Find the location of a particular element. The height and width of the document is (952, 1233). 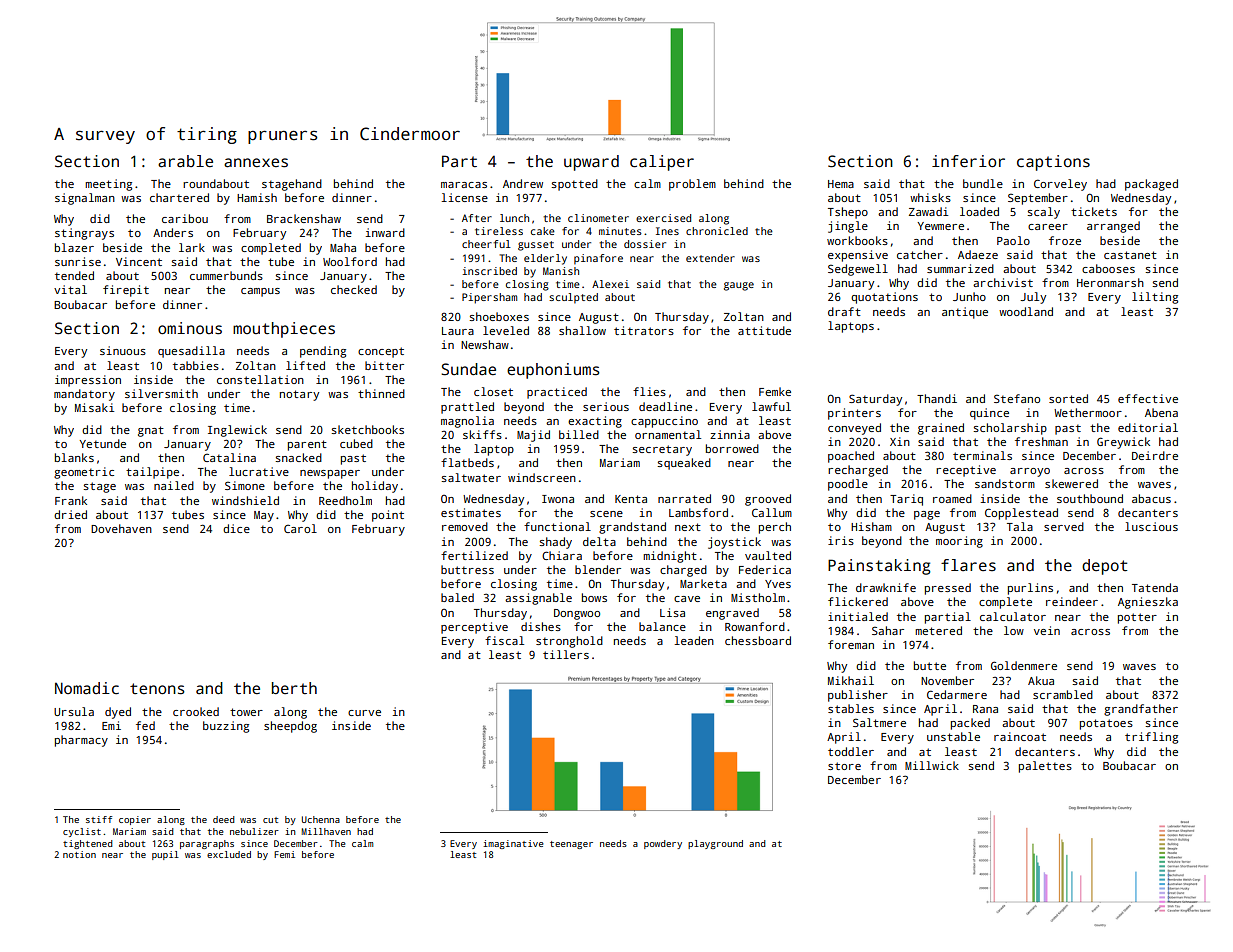

imaginative is located at coordinates (513, 844).
